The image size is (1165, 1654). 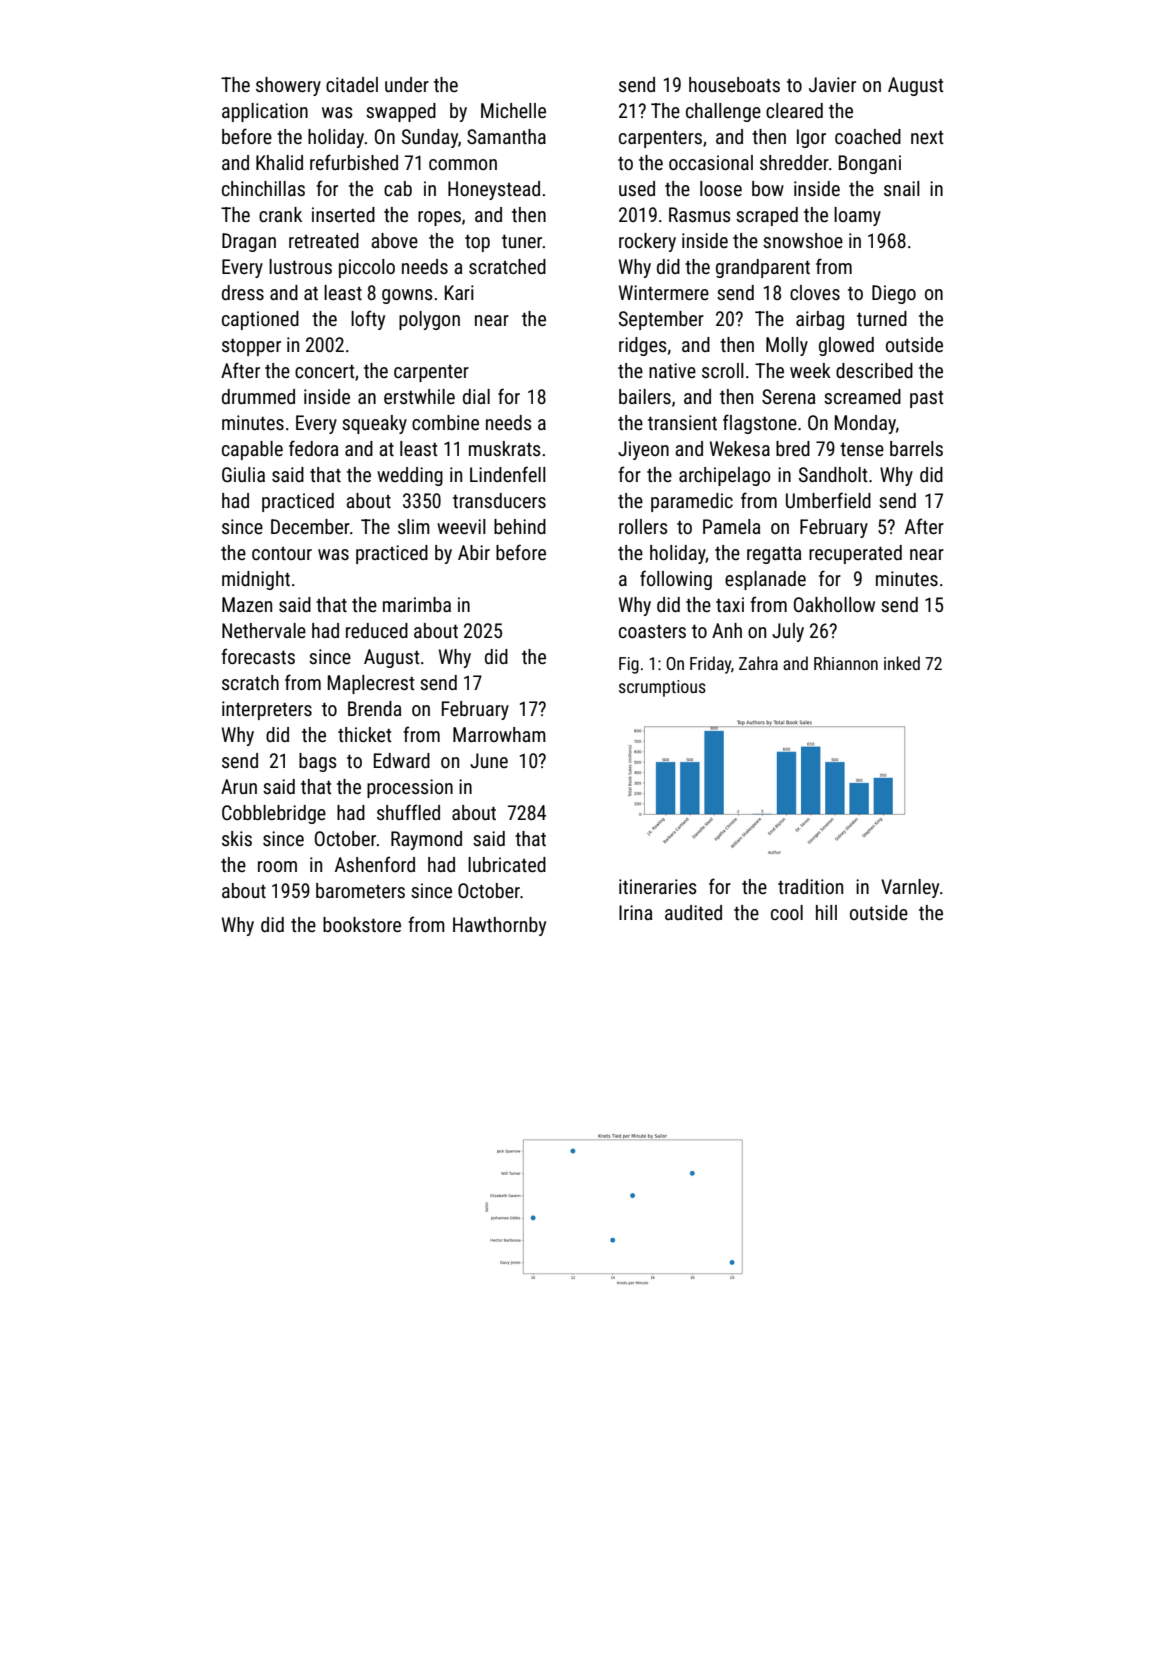 What do you see at coordinates (916, 448) in the screenshot?
I see `barrels` at bounding box center [916, 448].
